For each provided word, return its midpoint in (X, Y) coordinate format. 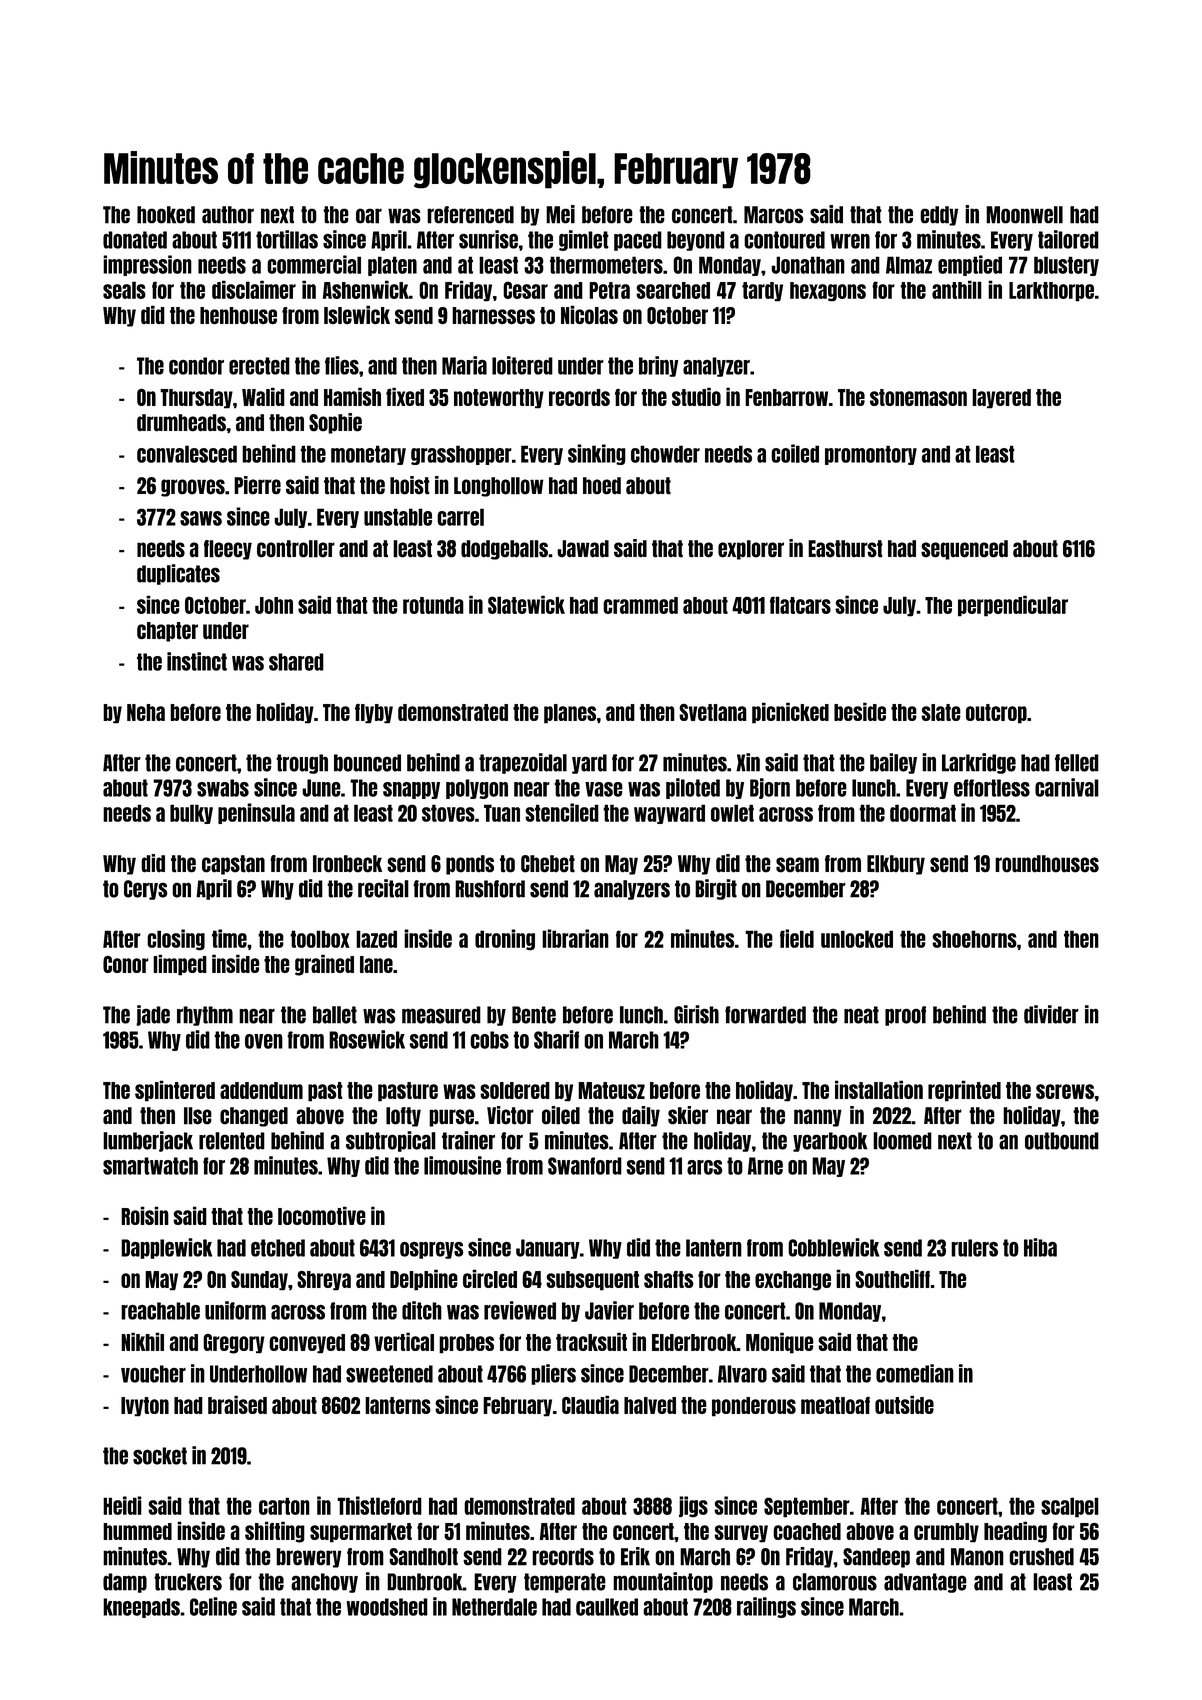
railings (766, 1607)
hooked (166, 215)
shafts (669, 1279)
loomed (902, 1141)
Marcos (774, 215)
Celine (213, 1606)
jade (153, 1015)
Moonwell (1024, 215)
